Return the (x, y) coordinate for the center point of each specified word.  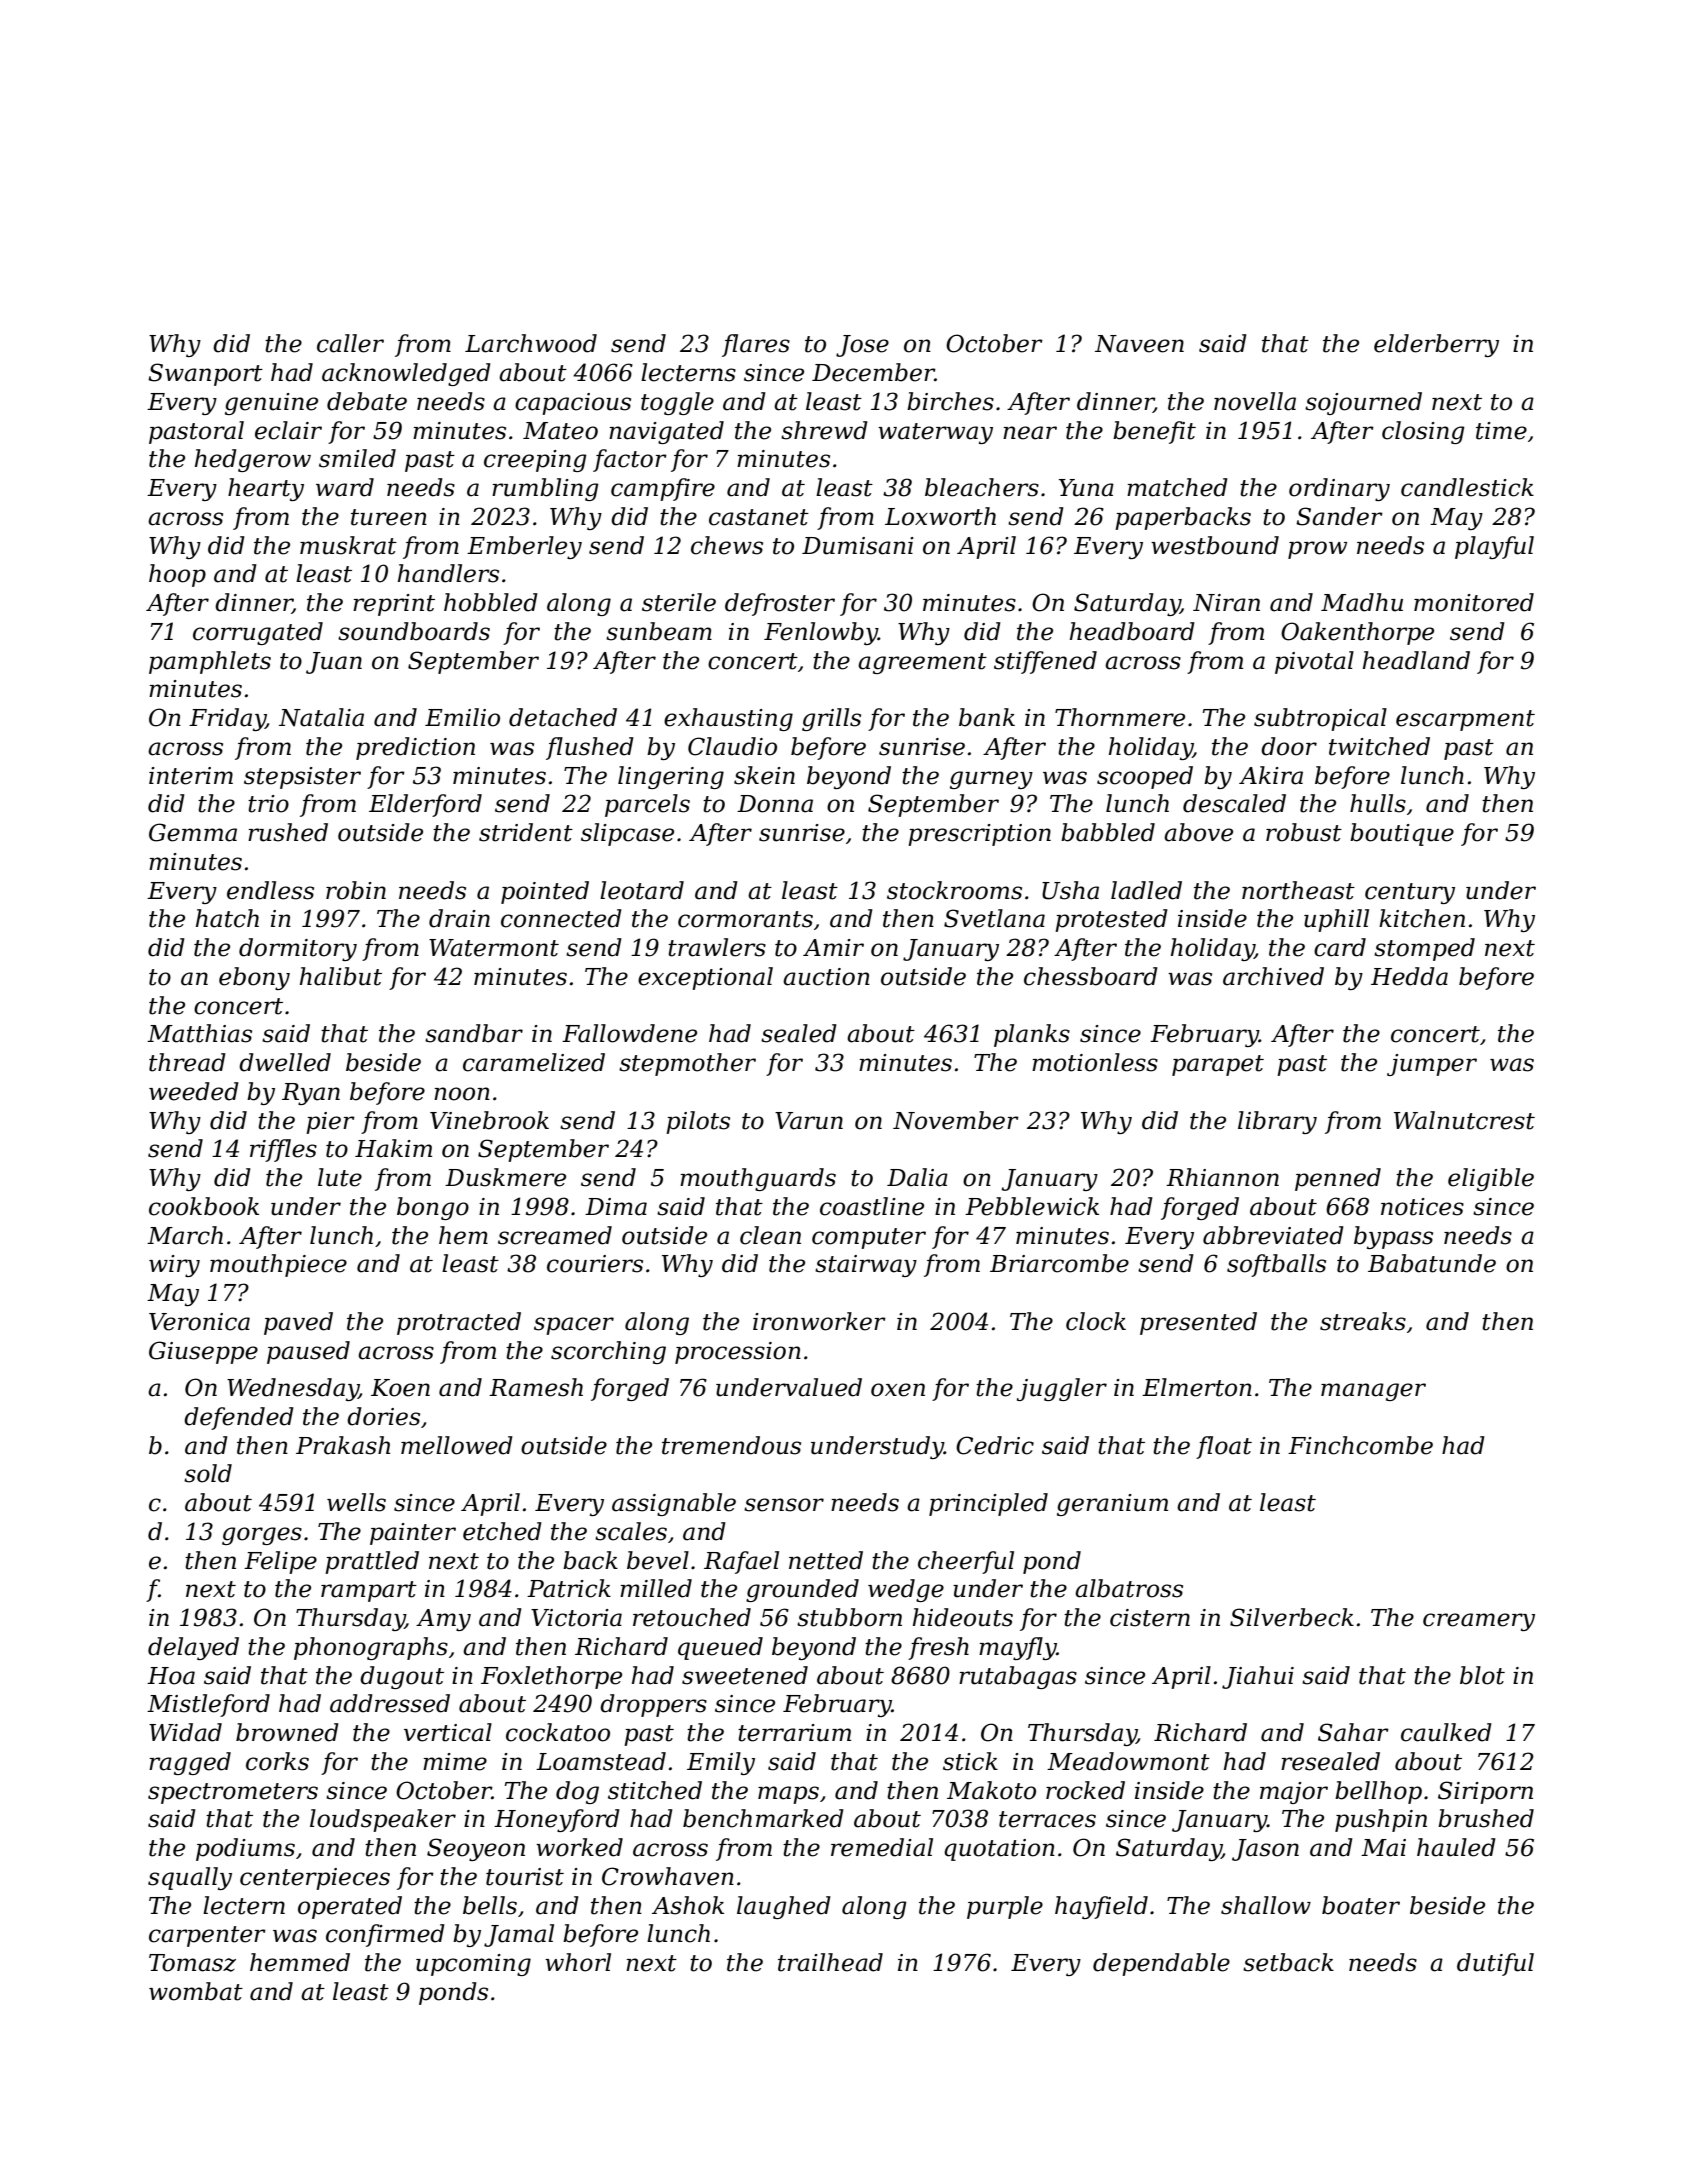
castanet (759, 517)
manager (1373, 1392)
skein (764, 775)
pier (330, 1123)
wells (356, 1502)
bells (490, 1905)
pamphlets (210, 662)
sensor (784, 1505)
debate (367, 401)
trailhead (830, 1962)
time (1501, 431)
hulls (1378, 803)
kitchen (1422, 918)
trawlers (717, 947)
